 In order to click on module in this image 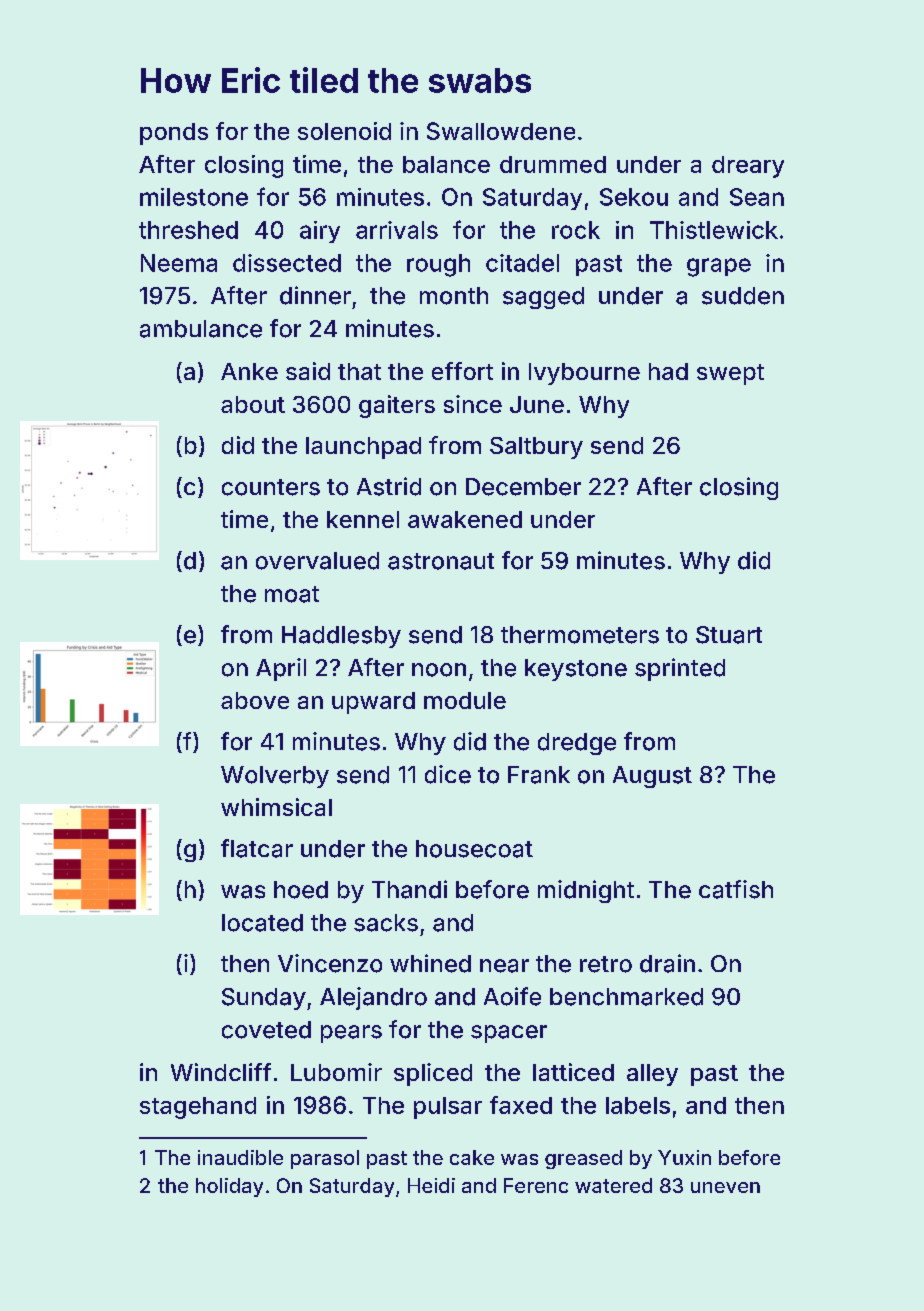, I will do `click(465, 700)`.
